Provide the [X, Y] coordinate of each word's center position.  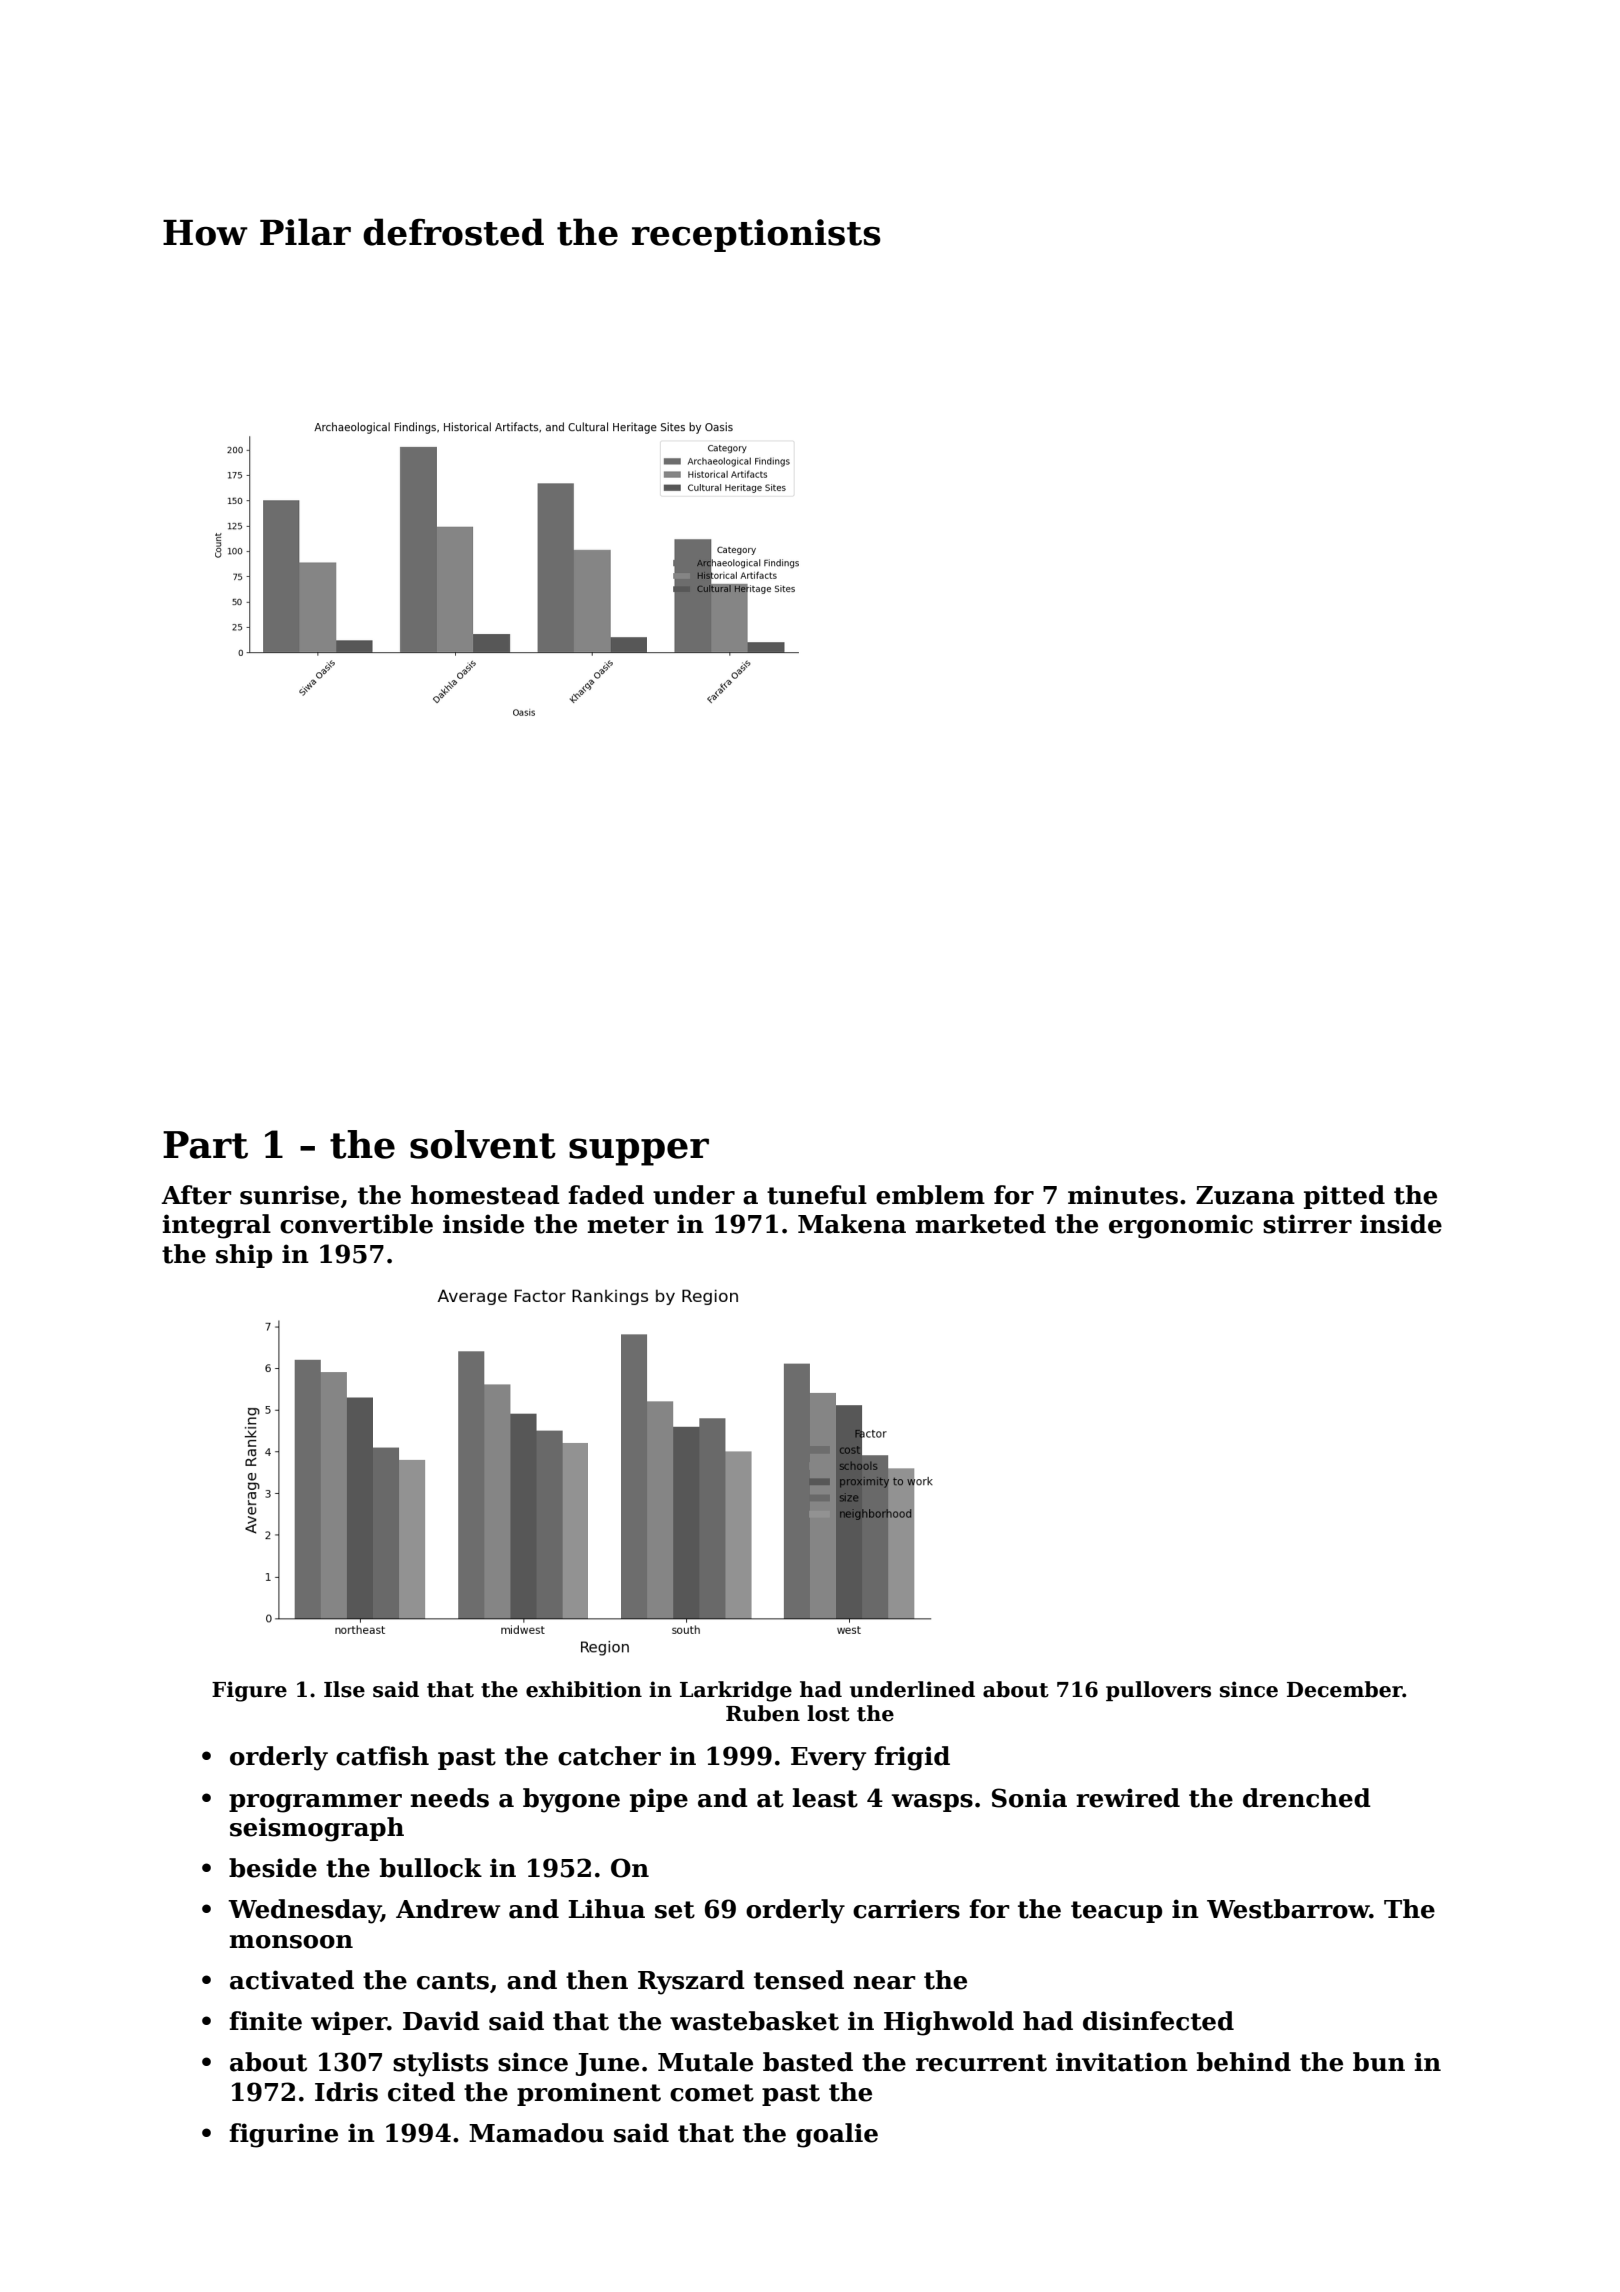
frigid [912, 1758]
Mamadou [536, 2133]
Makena [852, 1224]
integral [217, 1226]
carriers [906, 1909]
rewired [1128, 1798]
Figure [249, 1691]
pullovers [1158, 1691]
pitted [1344, 1197]
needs [450, 1798]
